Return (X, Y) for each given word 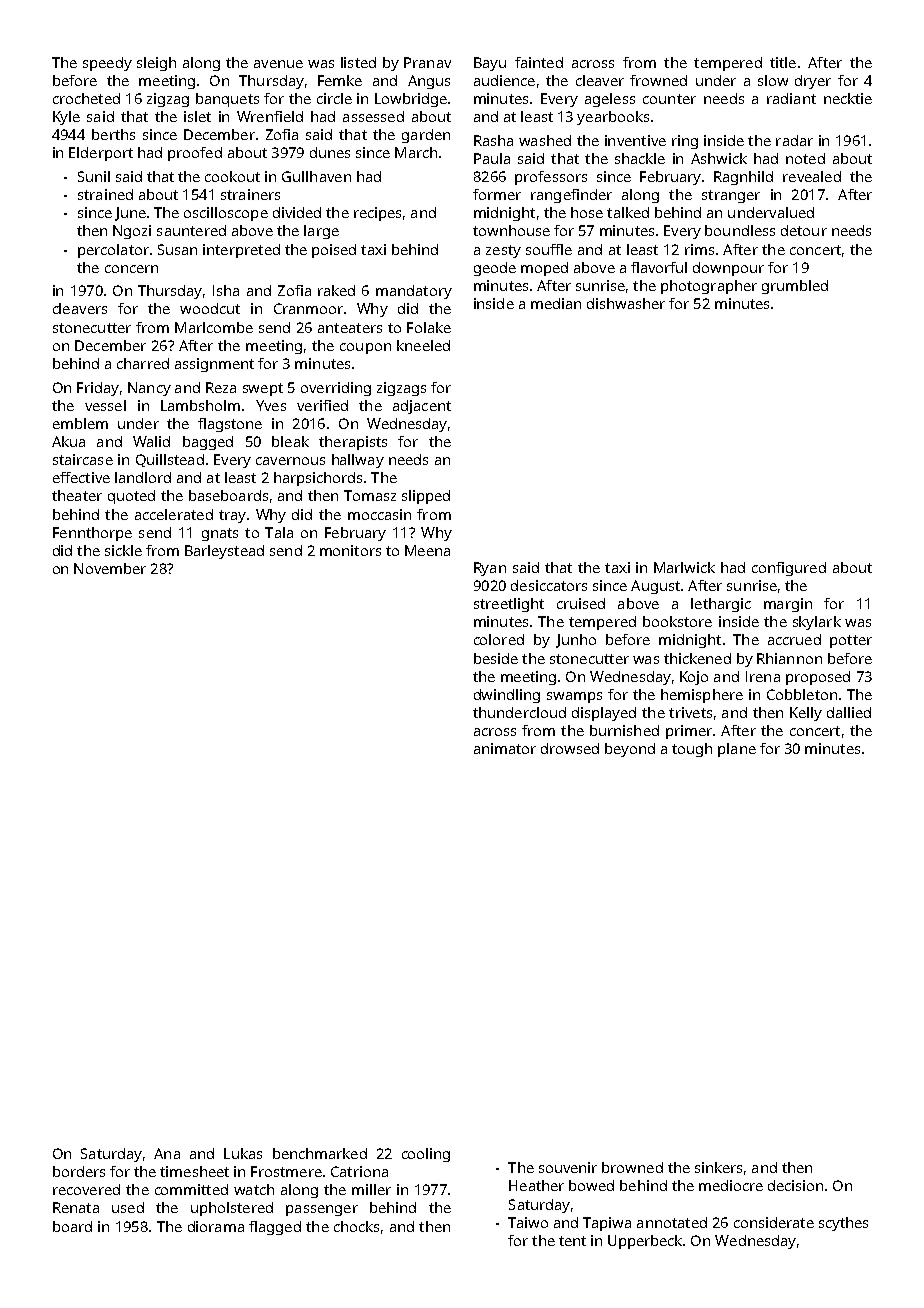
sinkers (718, 1167)
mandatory (414, 292)
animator (505, 748)
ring (685, 142)
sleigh (156, 64)
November (110, 568)
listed (358, 62)
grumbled (795, 287)
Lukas (243, 1153)
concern (131, 269)
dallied (849, 712)
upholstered (232, 1209)
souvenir (568, 1167)
